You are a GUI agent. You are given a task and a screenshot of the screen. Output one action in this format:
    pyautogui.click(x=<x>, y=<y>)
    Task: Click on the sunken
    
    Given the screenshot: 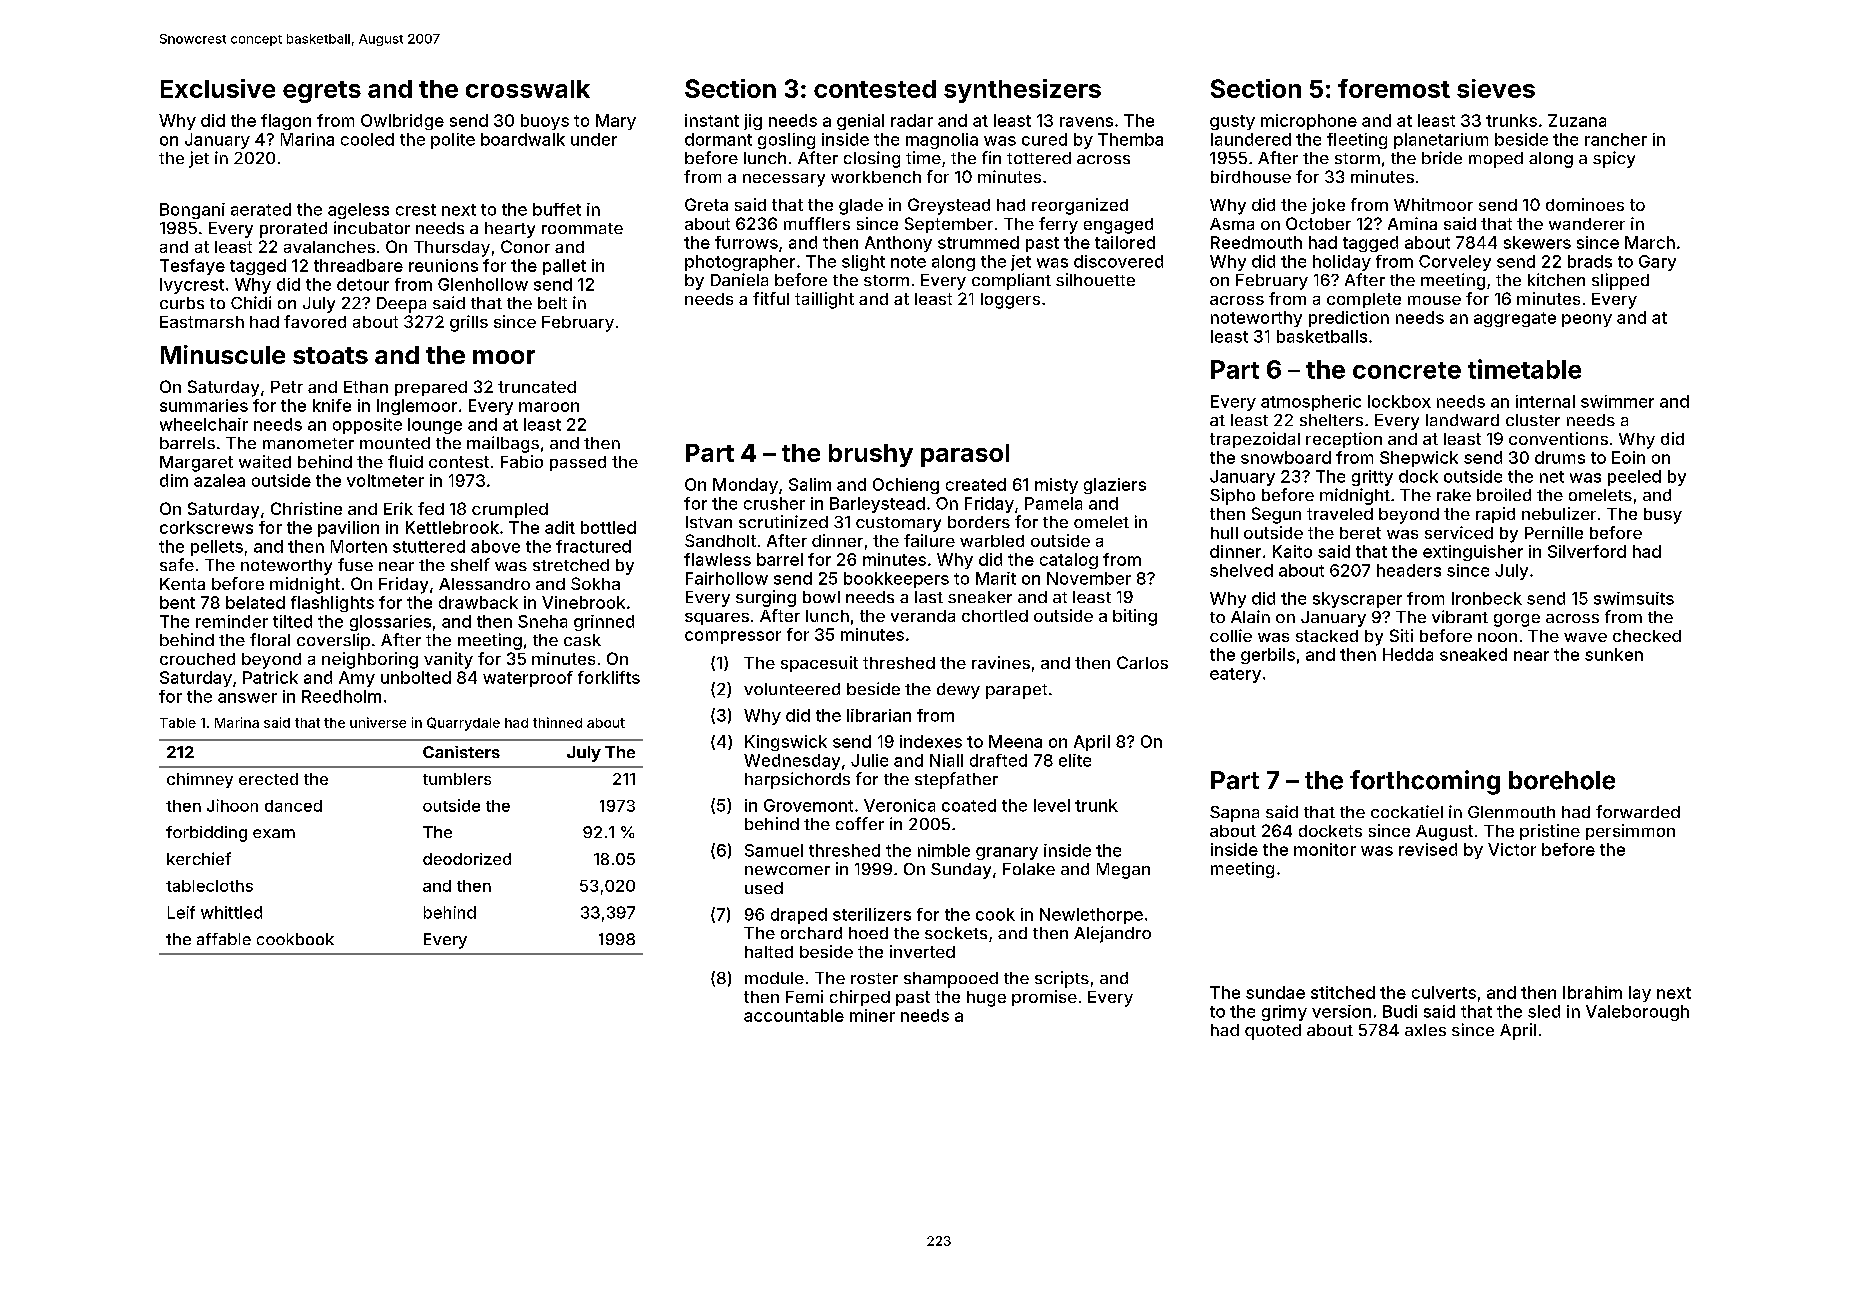 What is the action you would take?
    pyautogui.click(x=1614, y=654)
